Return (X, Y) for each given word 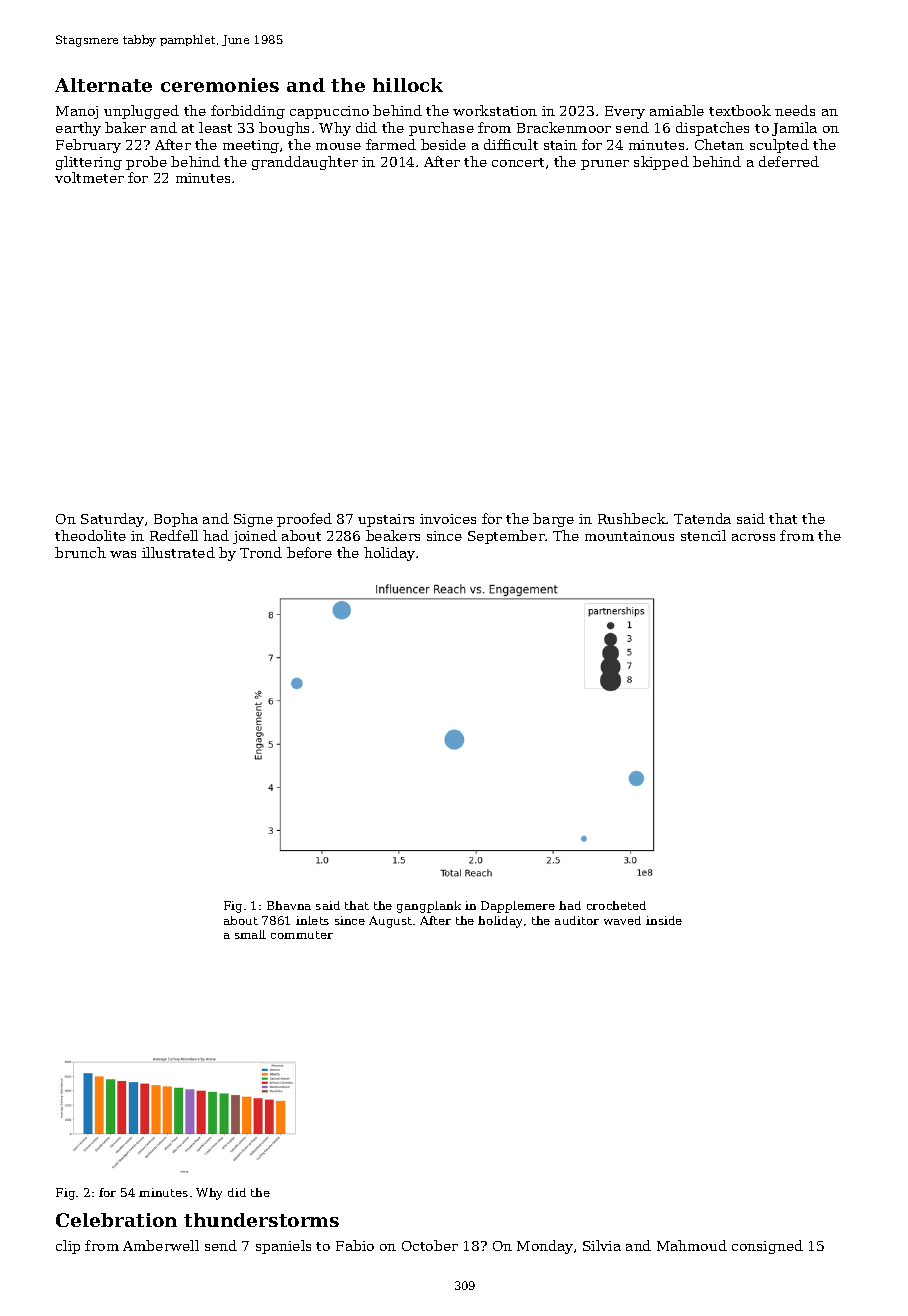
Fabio (355, 1245)
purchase (441, 129)
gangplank (429, 907)
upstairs (386, 520)
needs (795, 110)
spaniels (283, 1247)
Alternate (103, 85)
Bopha (176, 520)
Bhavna (289, 905)
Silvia (602, 1245)
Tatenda (702, 518)
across (753, 537)
